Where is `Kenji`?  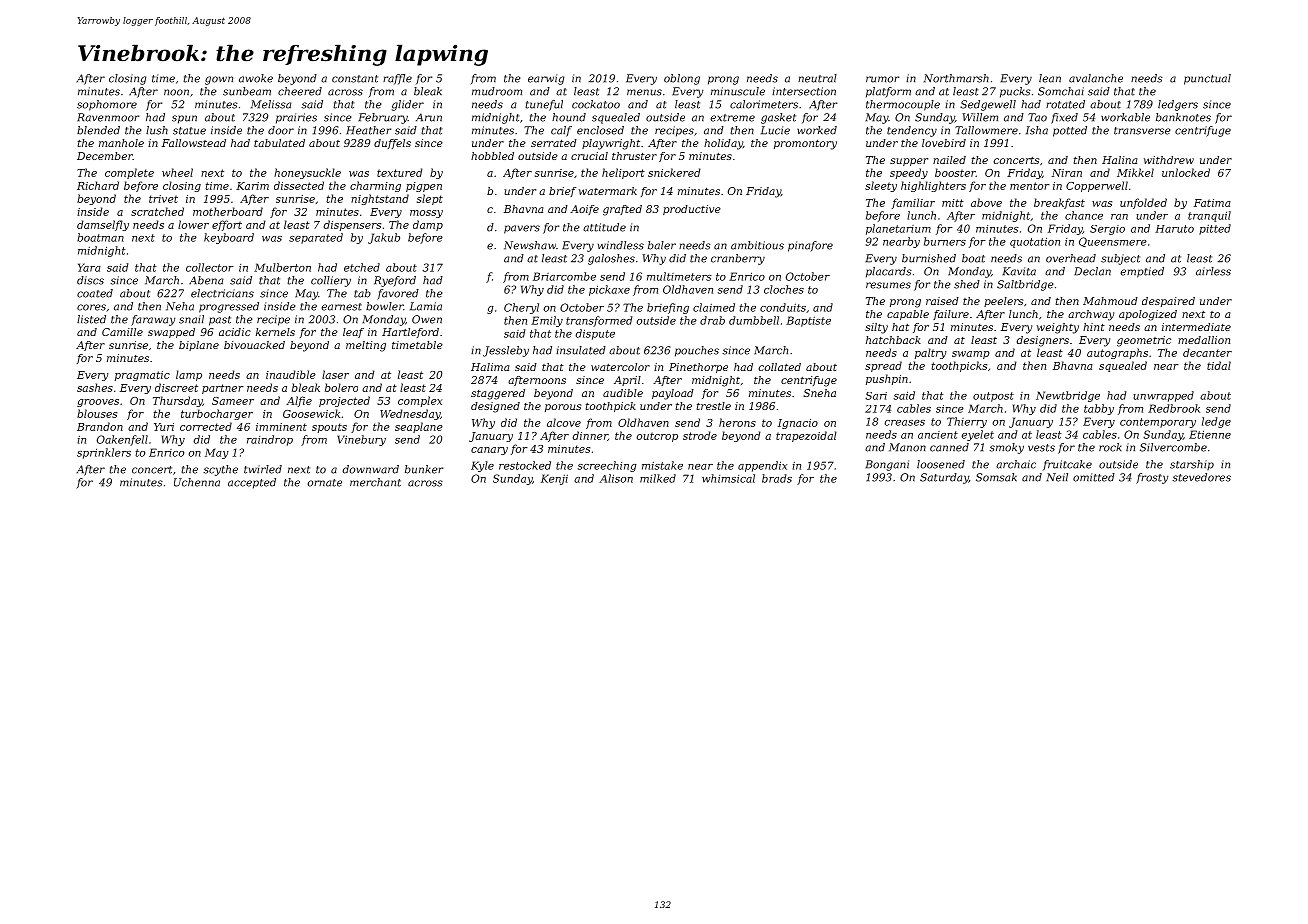 Kenji is located at coordinates (554, 479).
